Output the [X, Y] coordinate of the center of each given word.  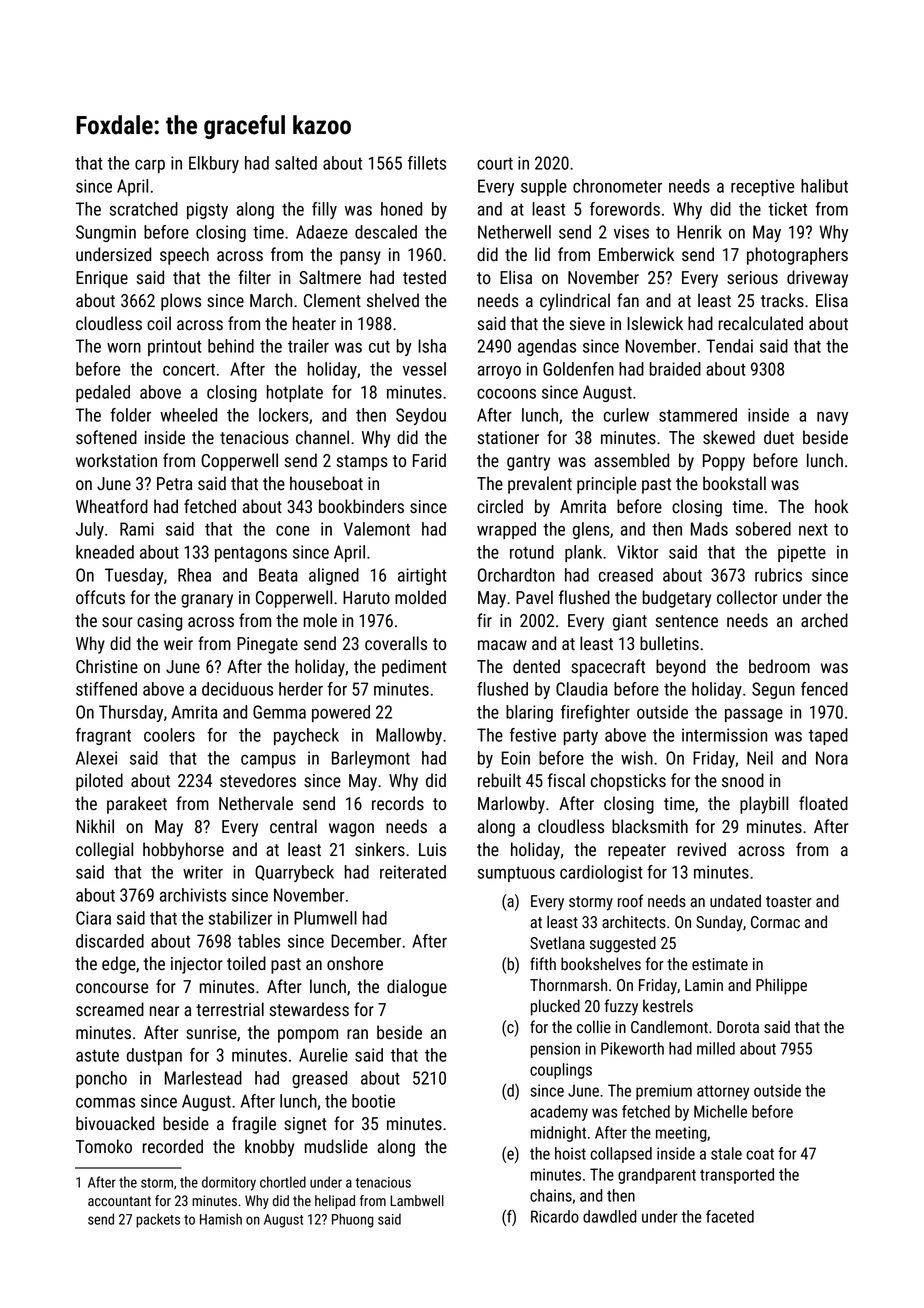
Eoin [516, 758]
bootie [373, 1101]
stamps [362, 463]
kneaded [105, 552]
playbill [764, 805]
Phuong [353, 1220]
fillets [427, 163]
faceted [730, 1216]
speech [184, 256]
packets [158, 1220]
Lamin [704, 985]
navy [832, 418]
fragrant [103, 736]
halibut [824, 186]
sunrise [211, 1033]
